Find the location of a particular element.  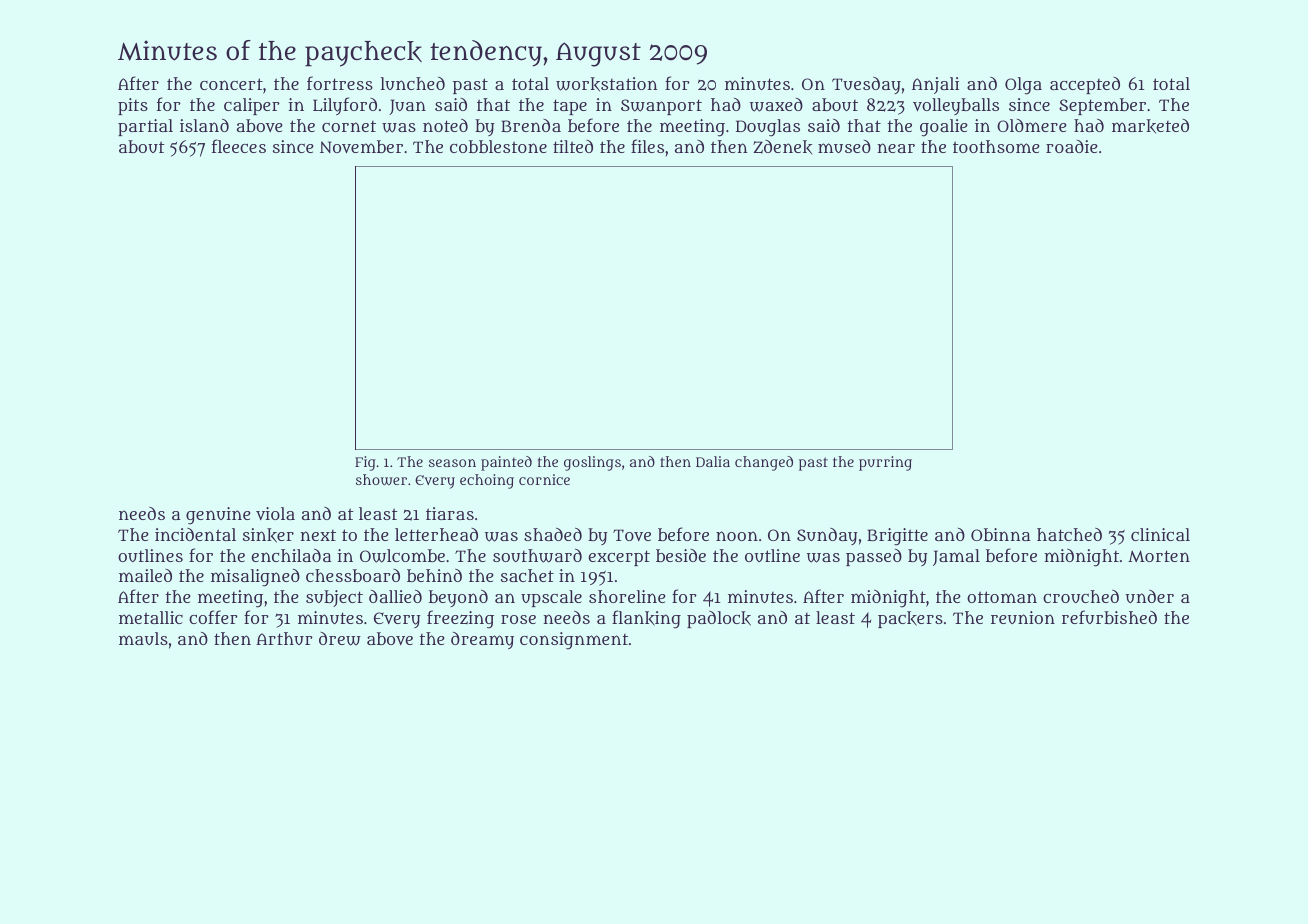

September is located at coordinates (1102, 106).
